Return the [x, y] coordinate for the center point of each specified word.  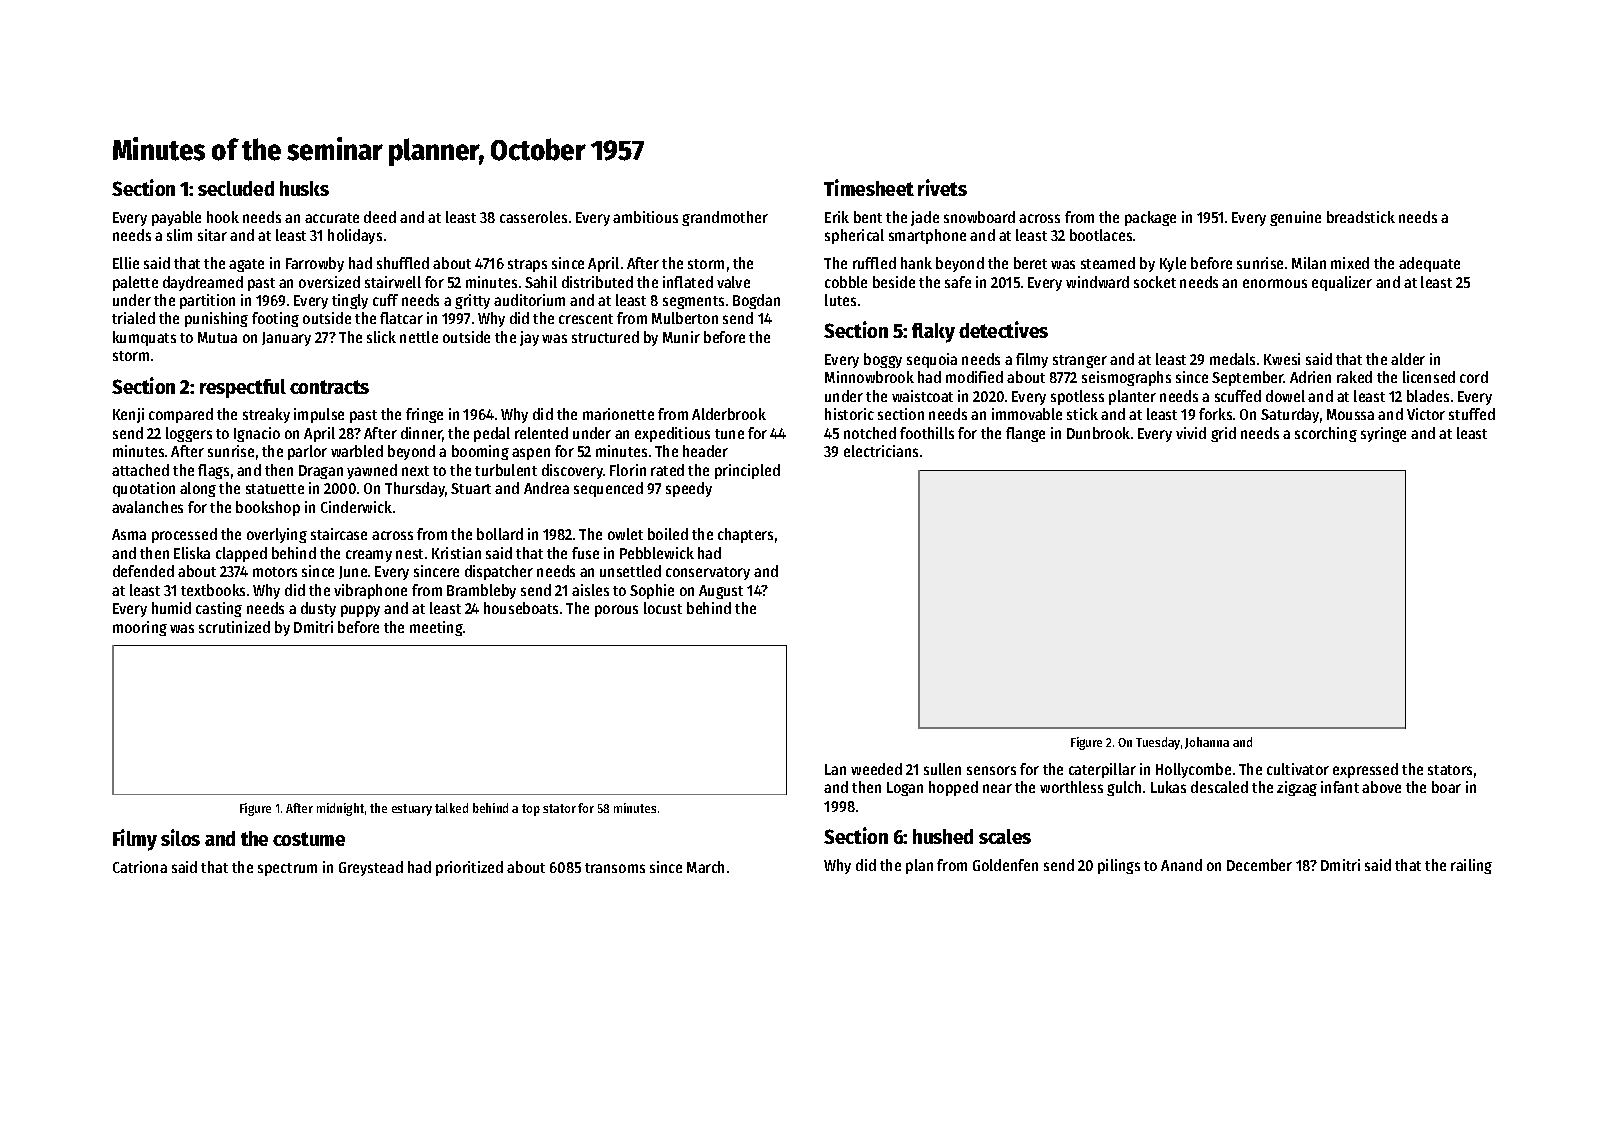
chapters [745, 535]
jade [925, 218]
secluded [236, 188]
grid [1223, 434]
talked [451, 808]
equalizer [1342, 283]
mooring [140, 628]
